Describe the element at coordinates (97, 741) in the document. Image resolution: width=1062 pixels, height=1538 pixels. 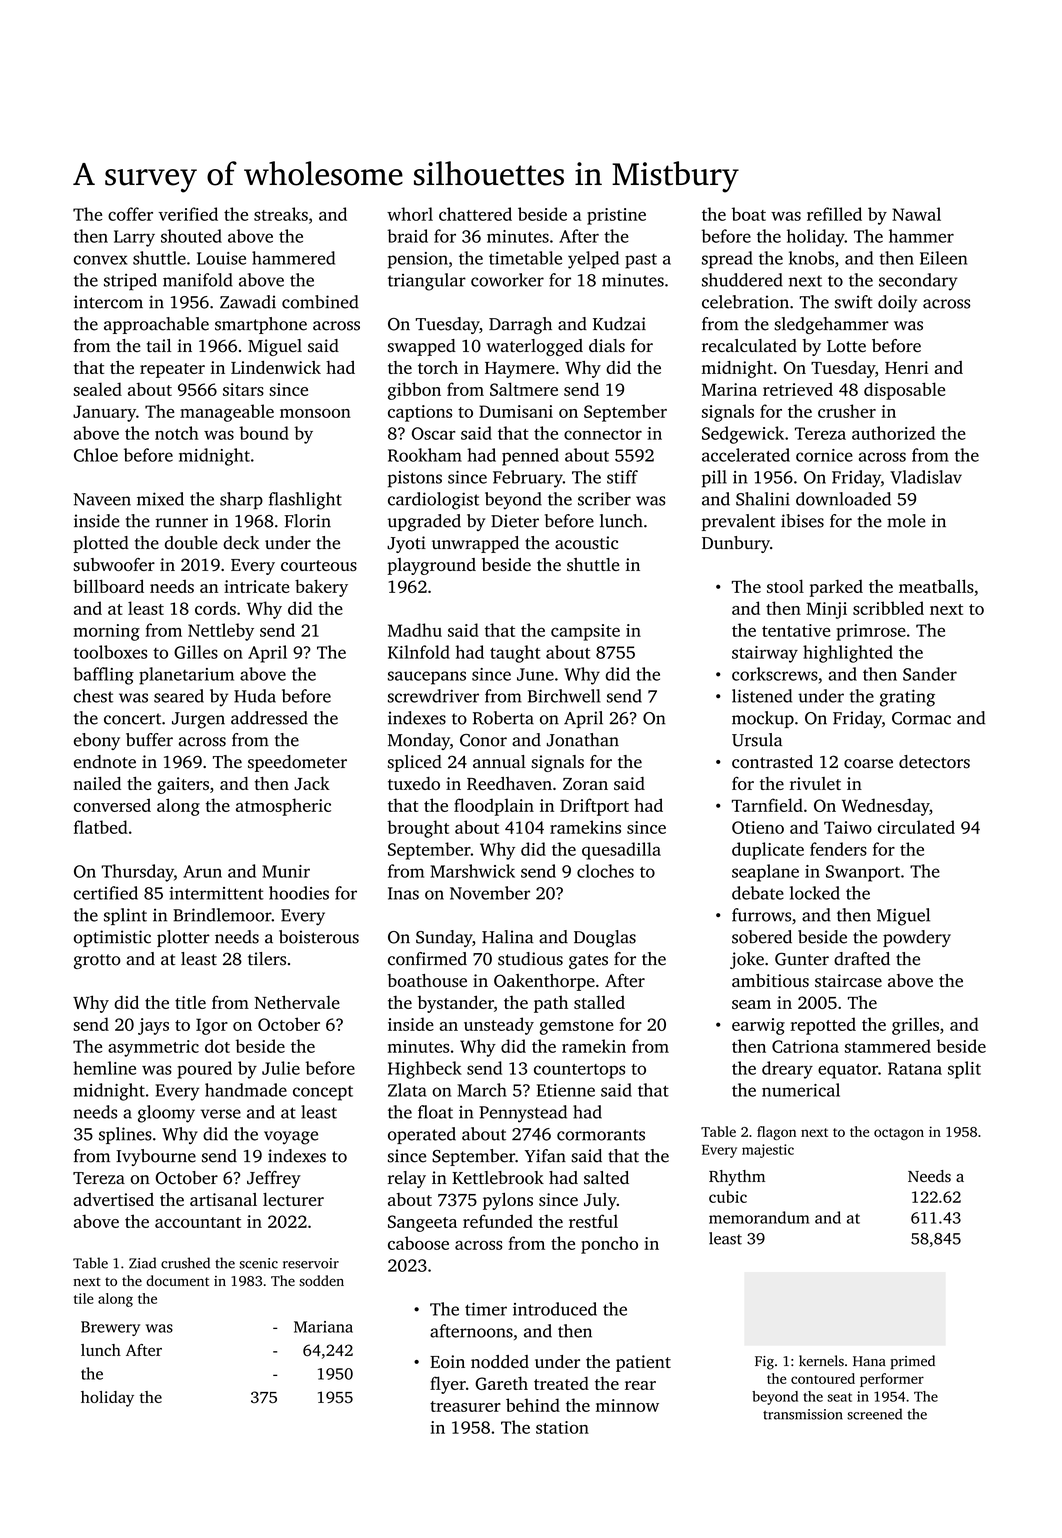
I see `ebony` at that location.
